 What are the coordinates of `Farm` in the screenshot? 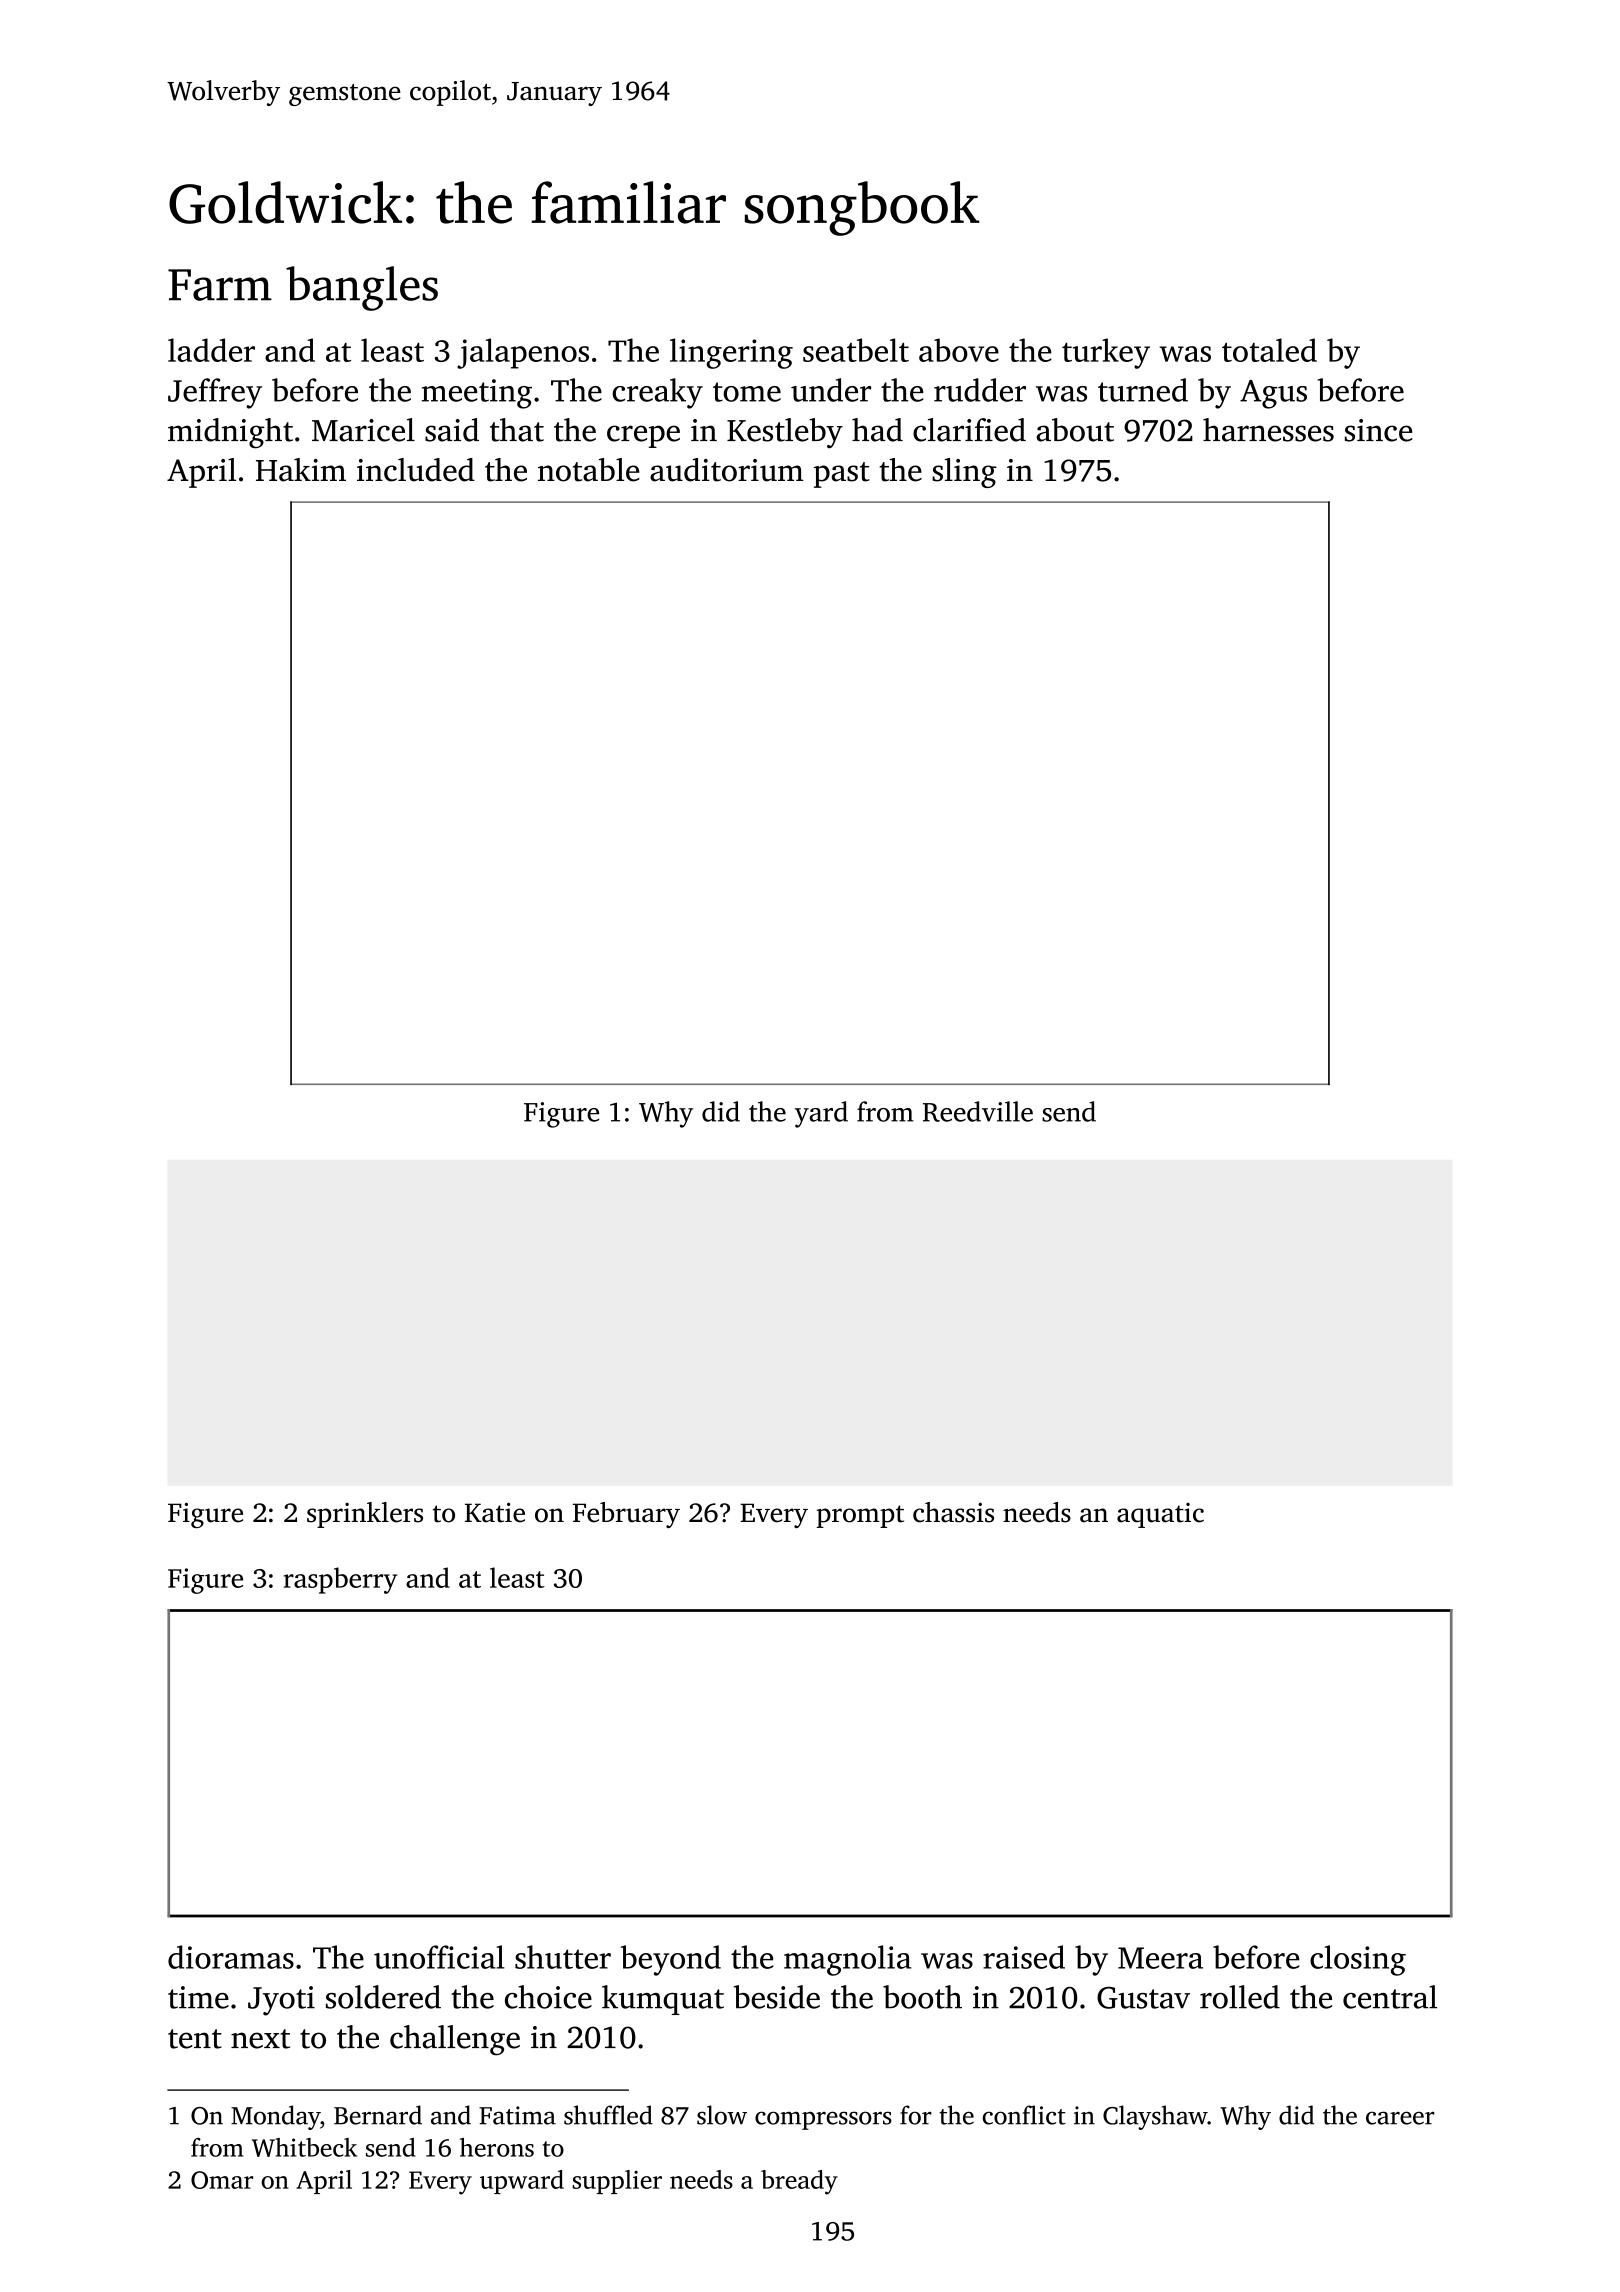 It's located at (220, 285).
